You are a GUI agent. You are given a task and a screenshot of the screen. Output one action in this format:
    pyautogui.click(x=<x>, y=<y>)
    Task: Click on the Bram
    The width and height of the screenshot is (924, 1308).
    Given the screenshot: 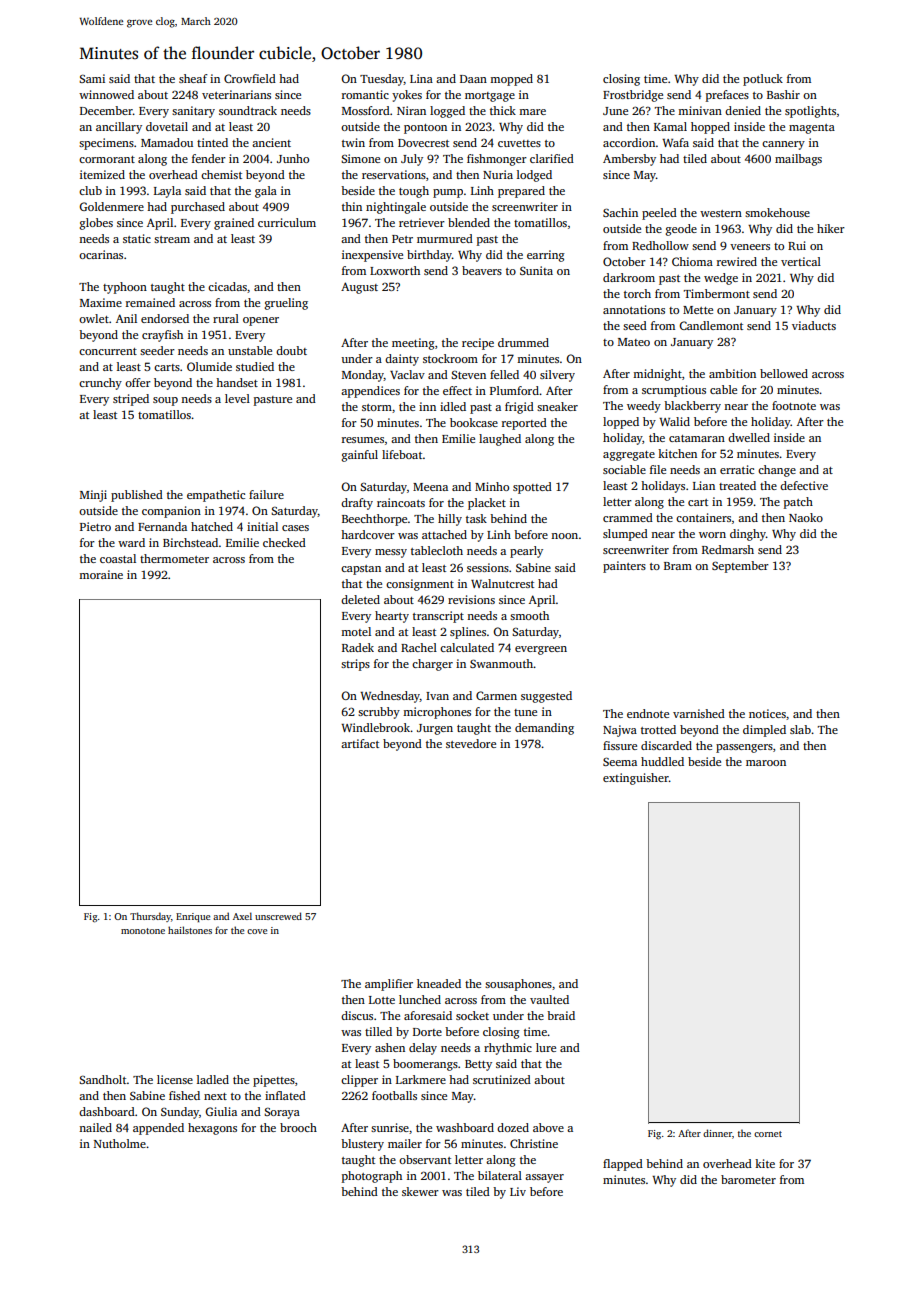 What is the action you would take?
    pyautogui.click(x=678, y=566)
